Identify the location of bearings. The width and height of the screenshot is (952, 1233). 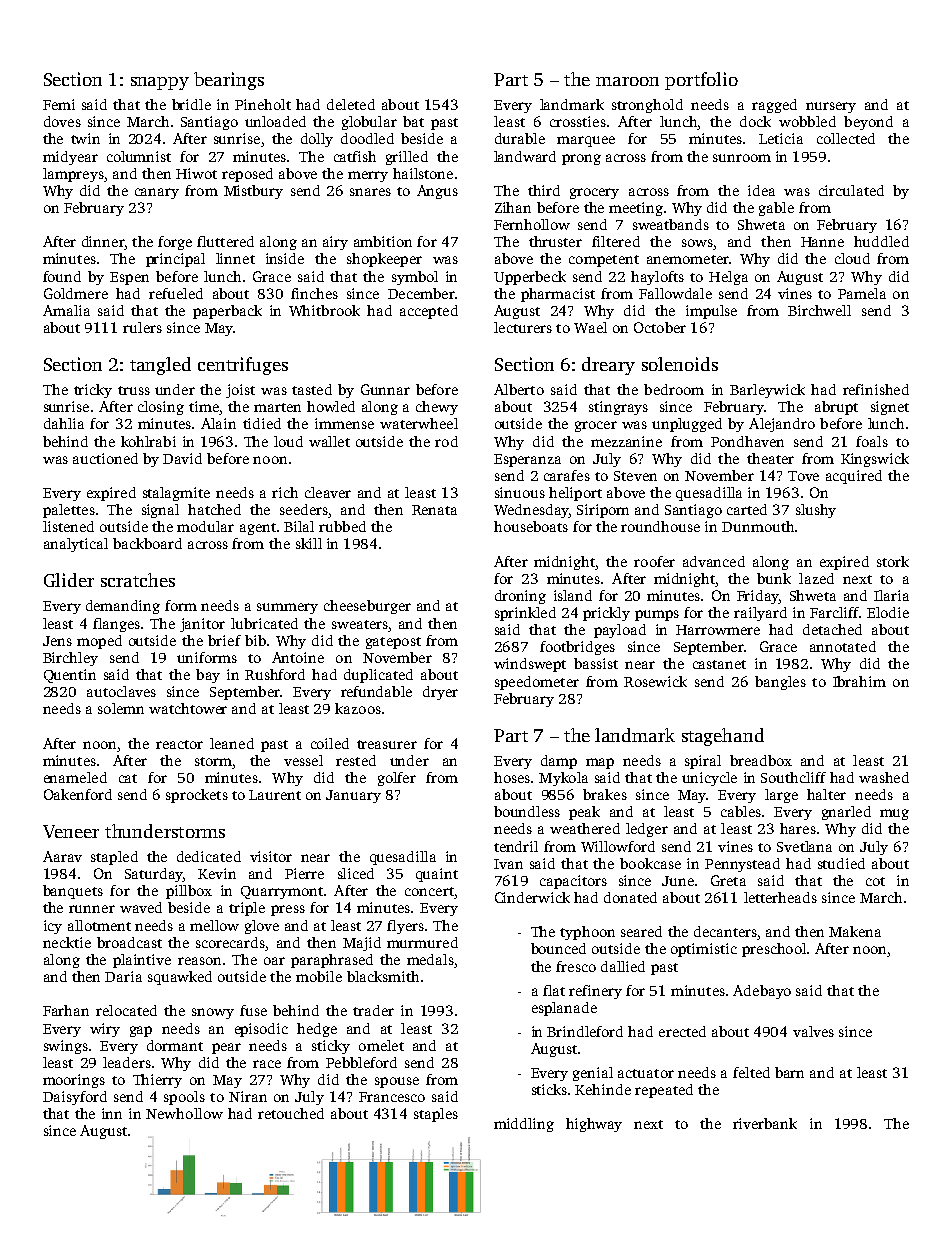
(229, 81).
